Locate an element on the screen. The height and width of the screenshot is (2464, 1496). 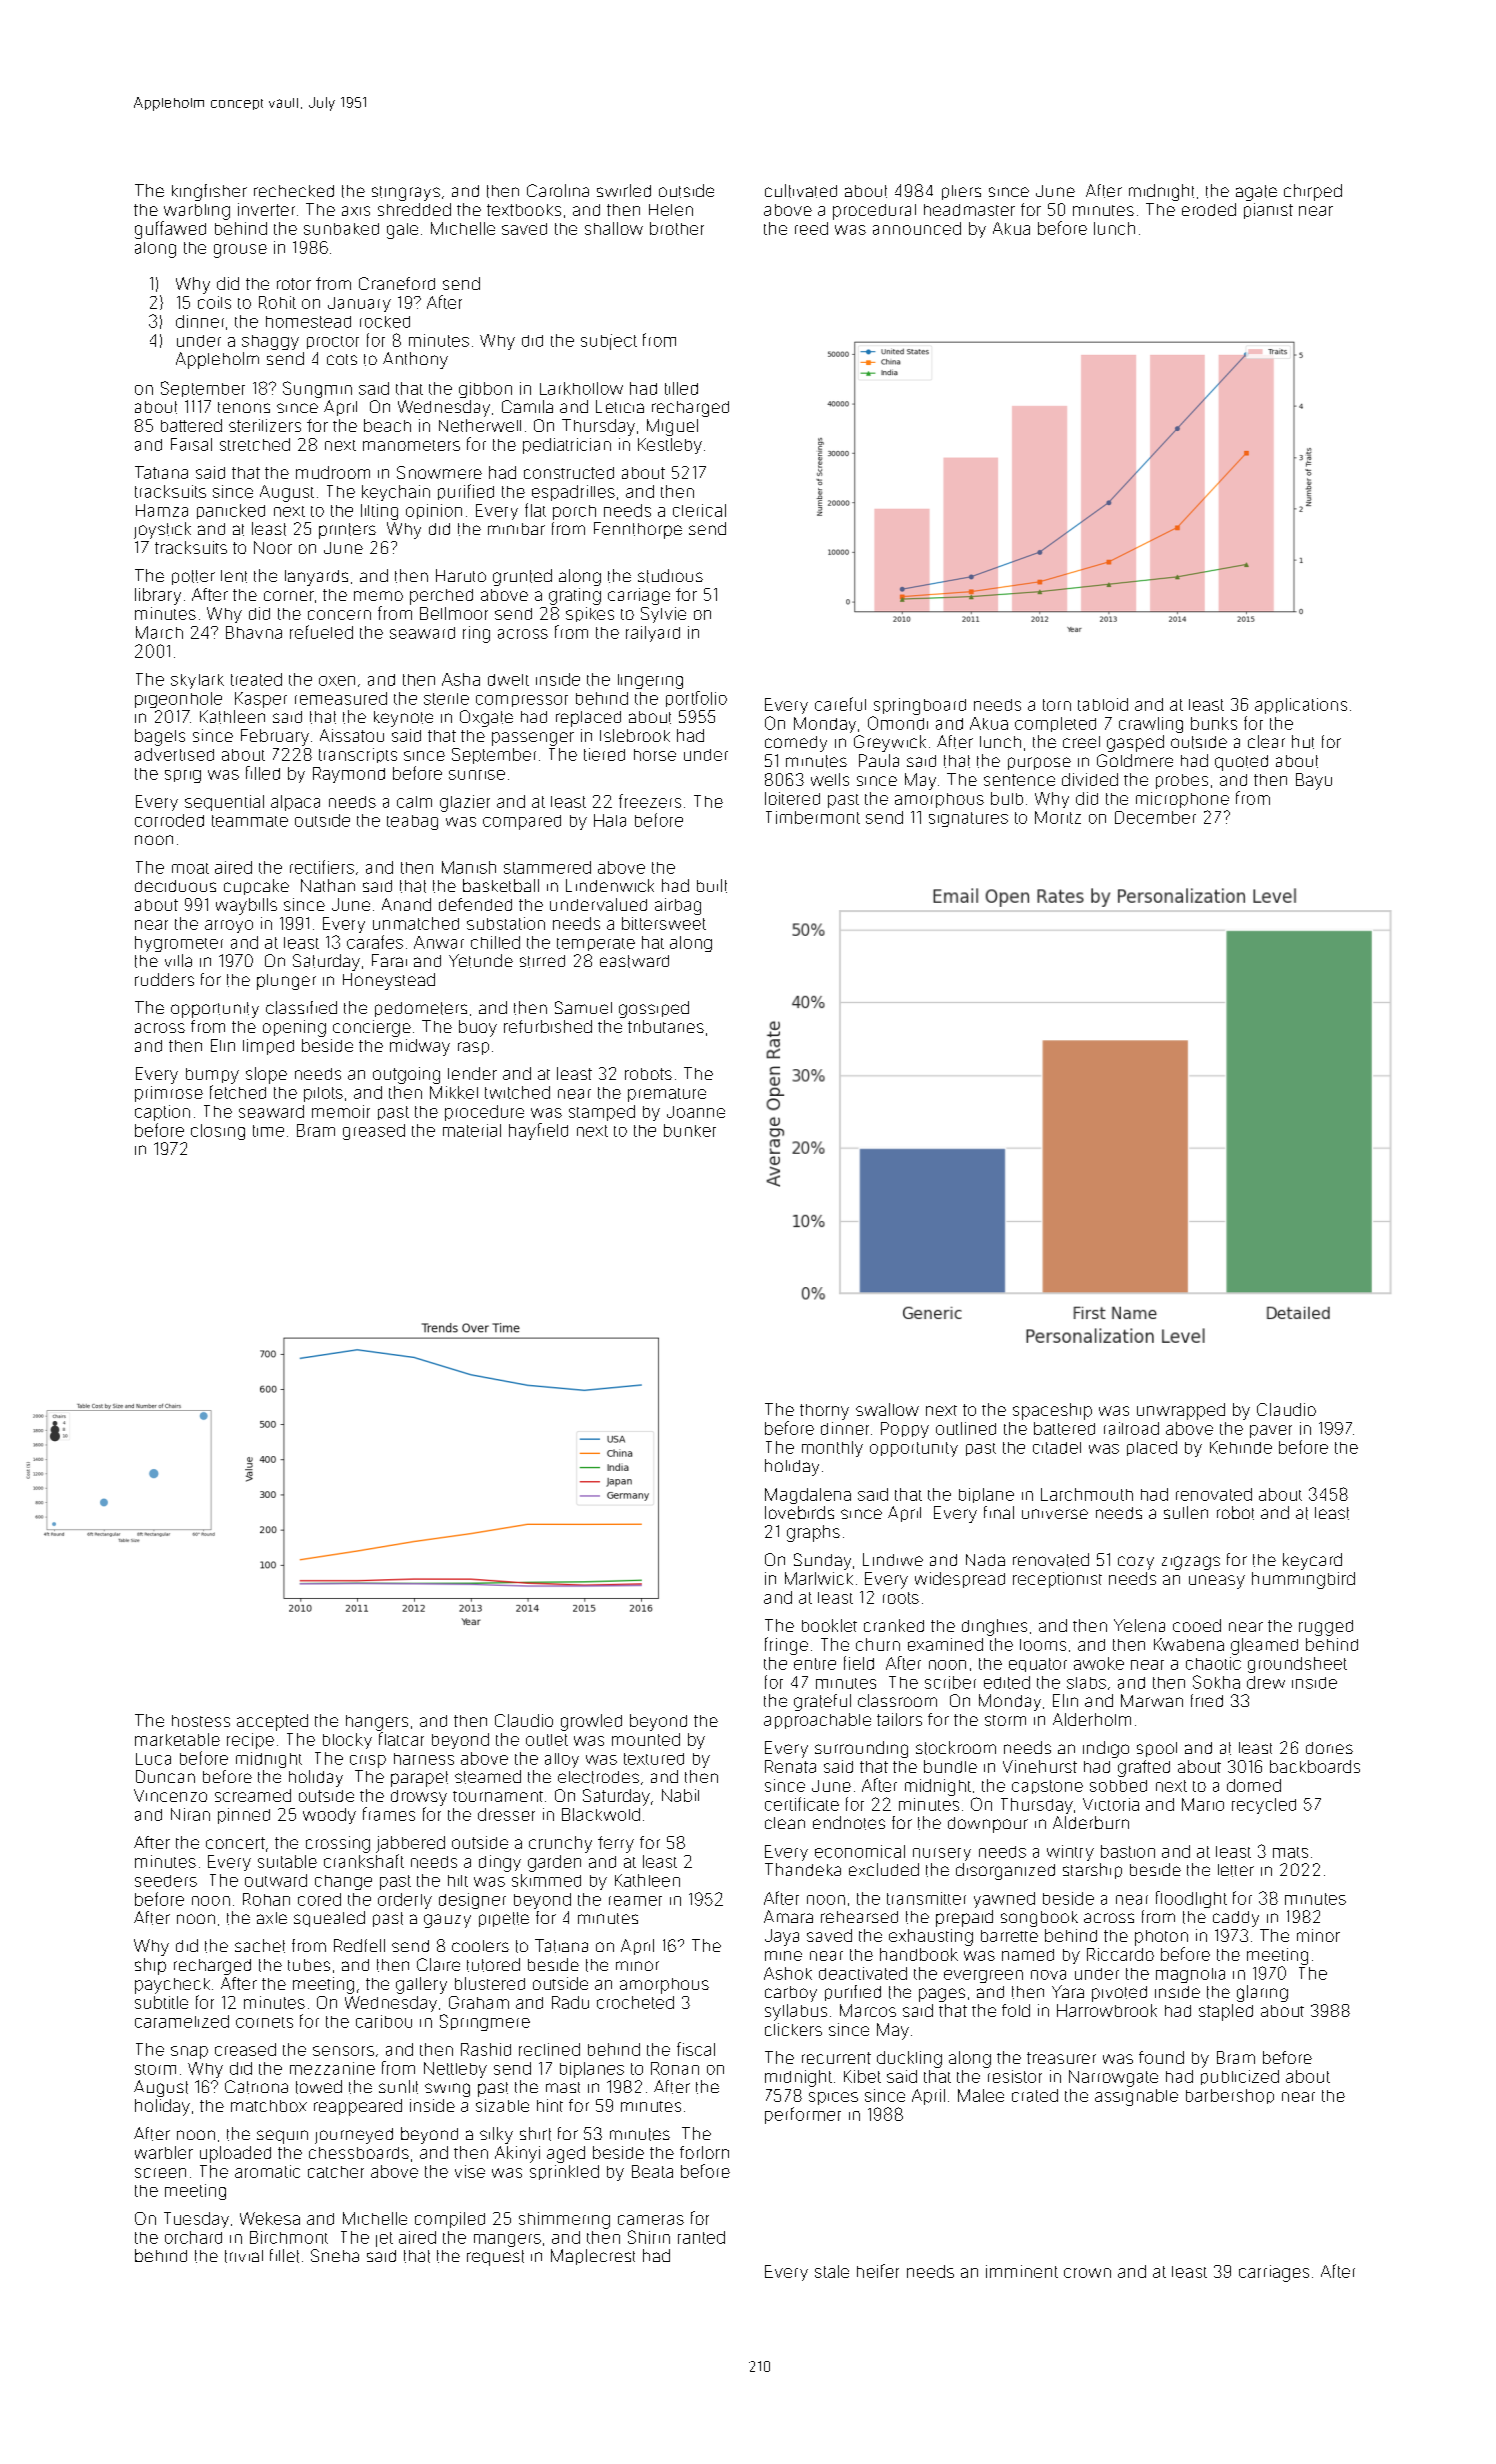
Faisal is located at coordinates (191, 444).
